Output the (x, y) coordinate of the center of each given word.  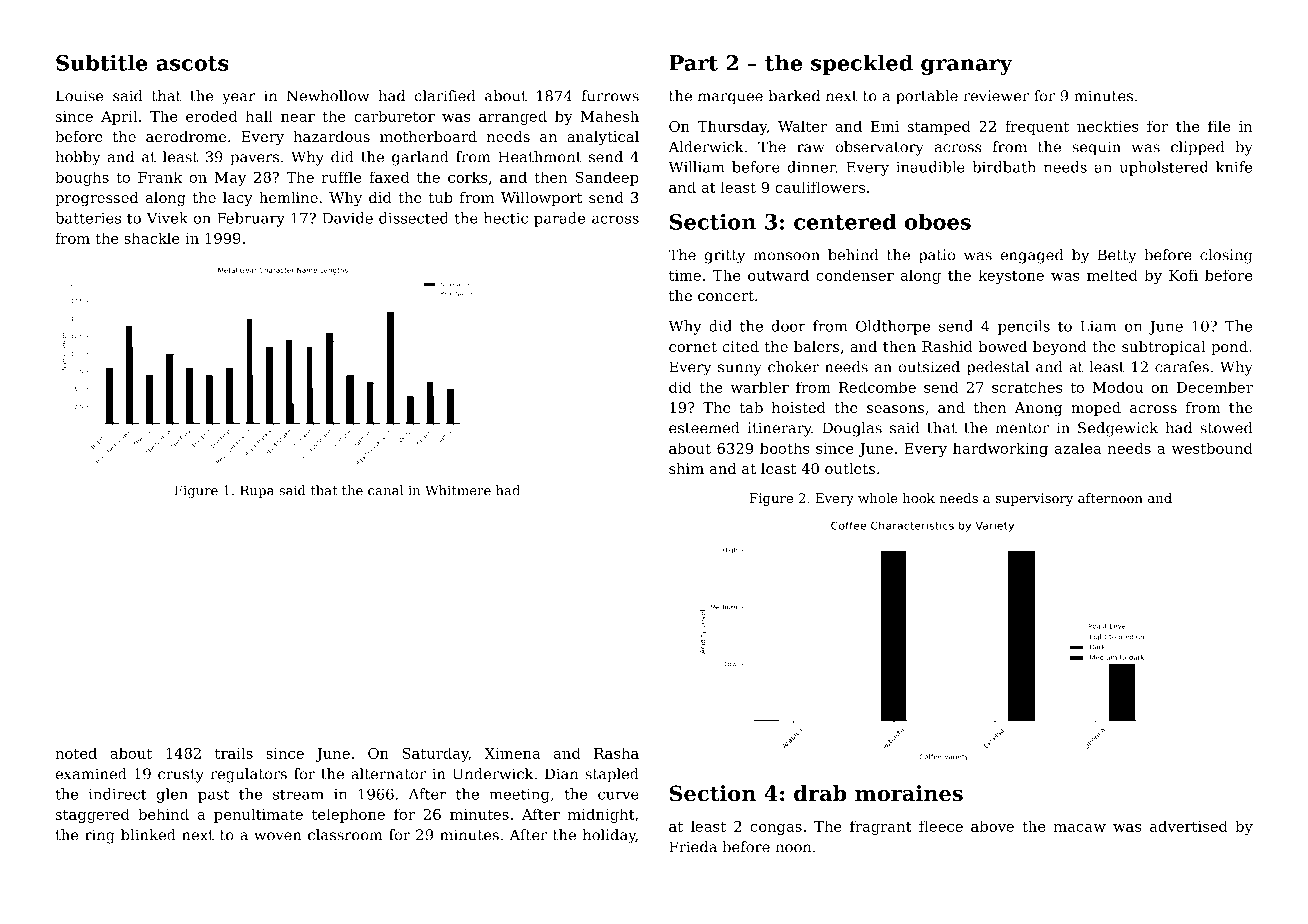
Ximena (512, 753)
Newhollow (328, 96)
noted (76, 753)
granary (967, 67)
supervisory (1034, 499)
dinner (812, 167)
